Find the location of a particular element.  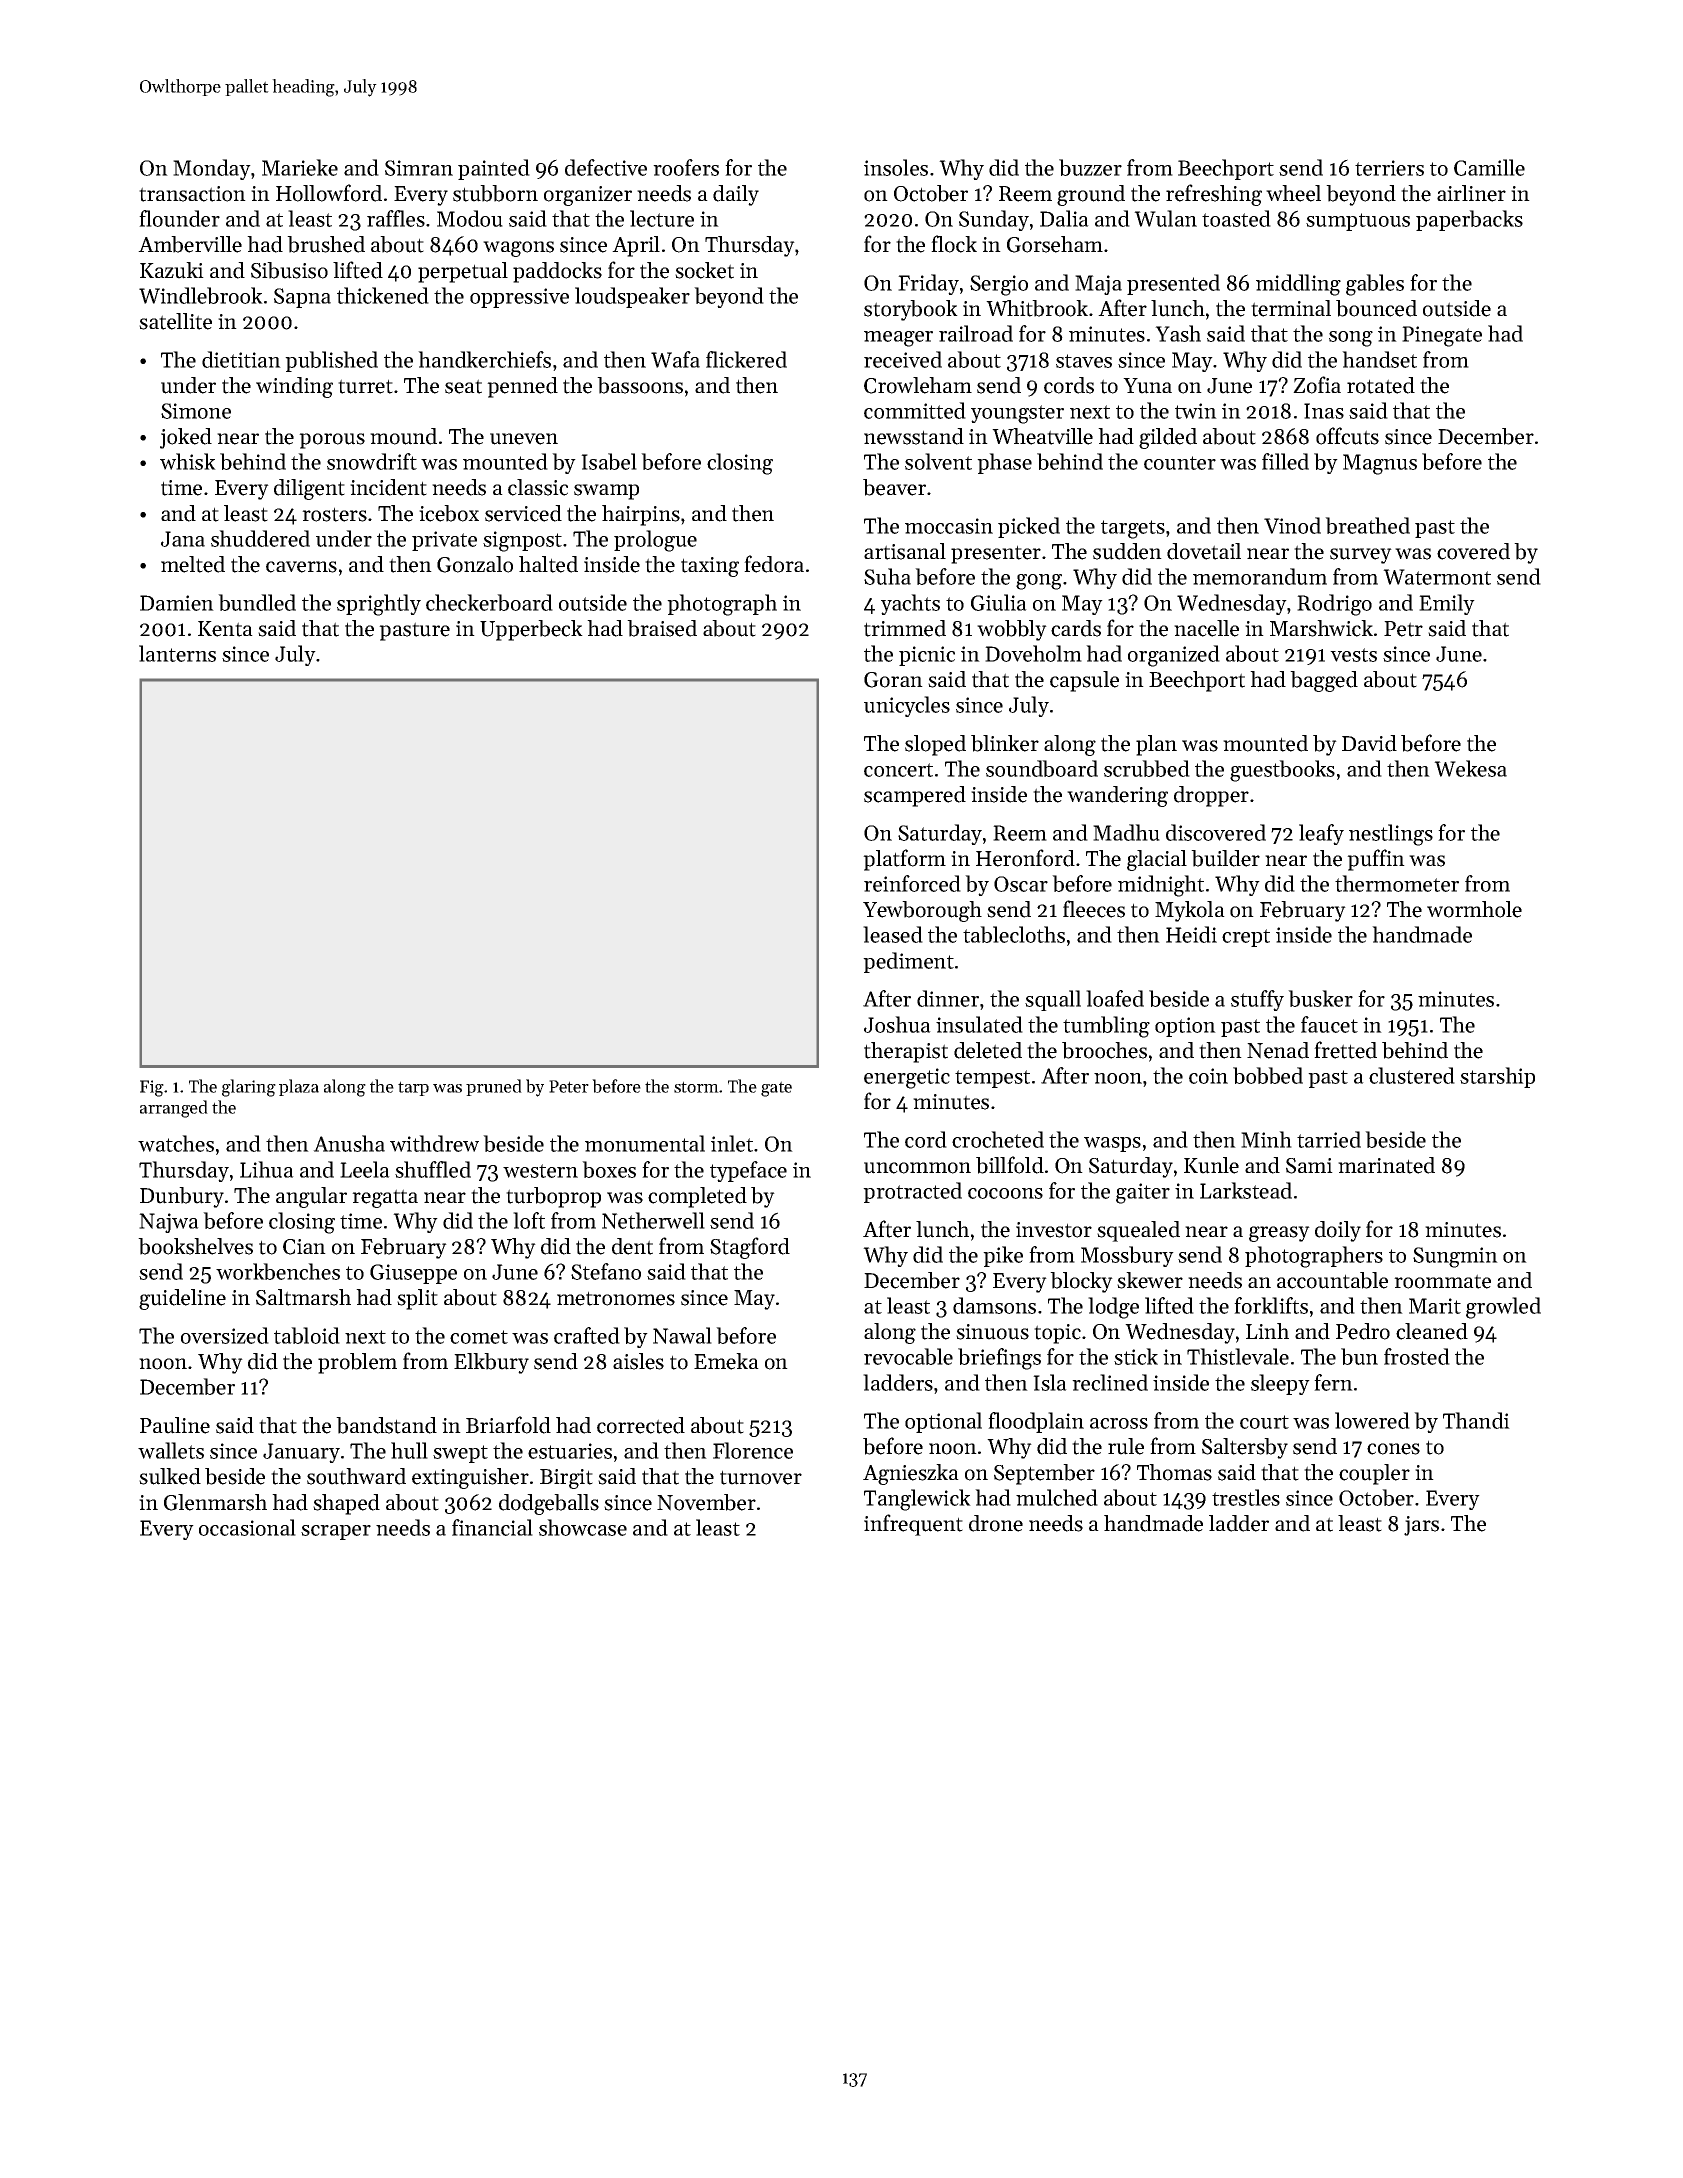

wallets is located at coordinates (171, 1450).
